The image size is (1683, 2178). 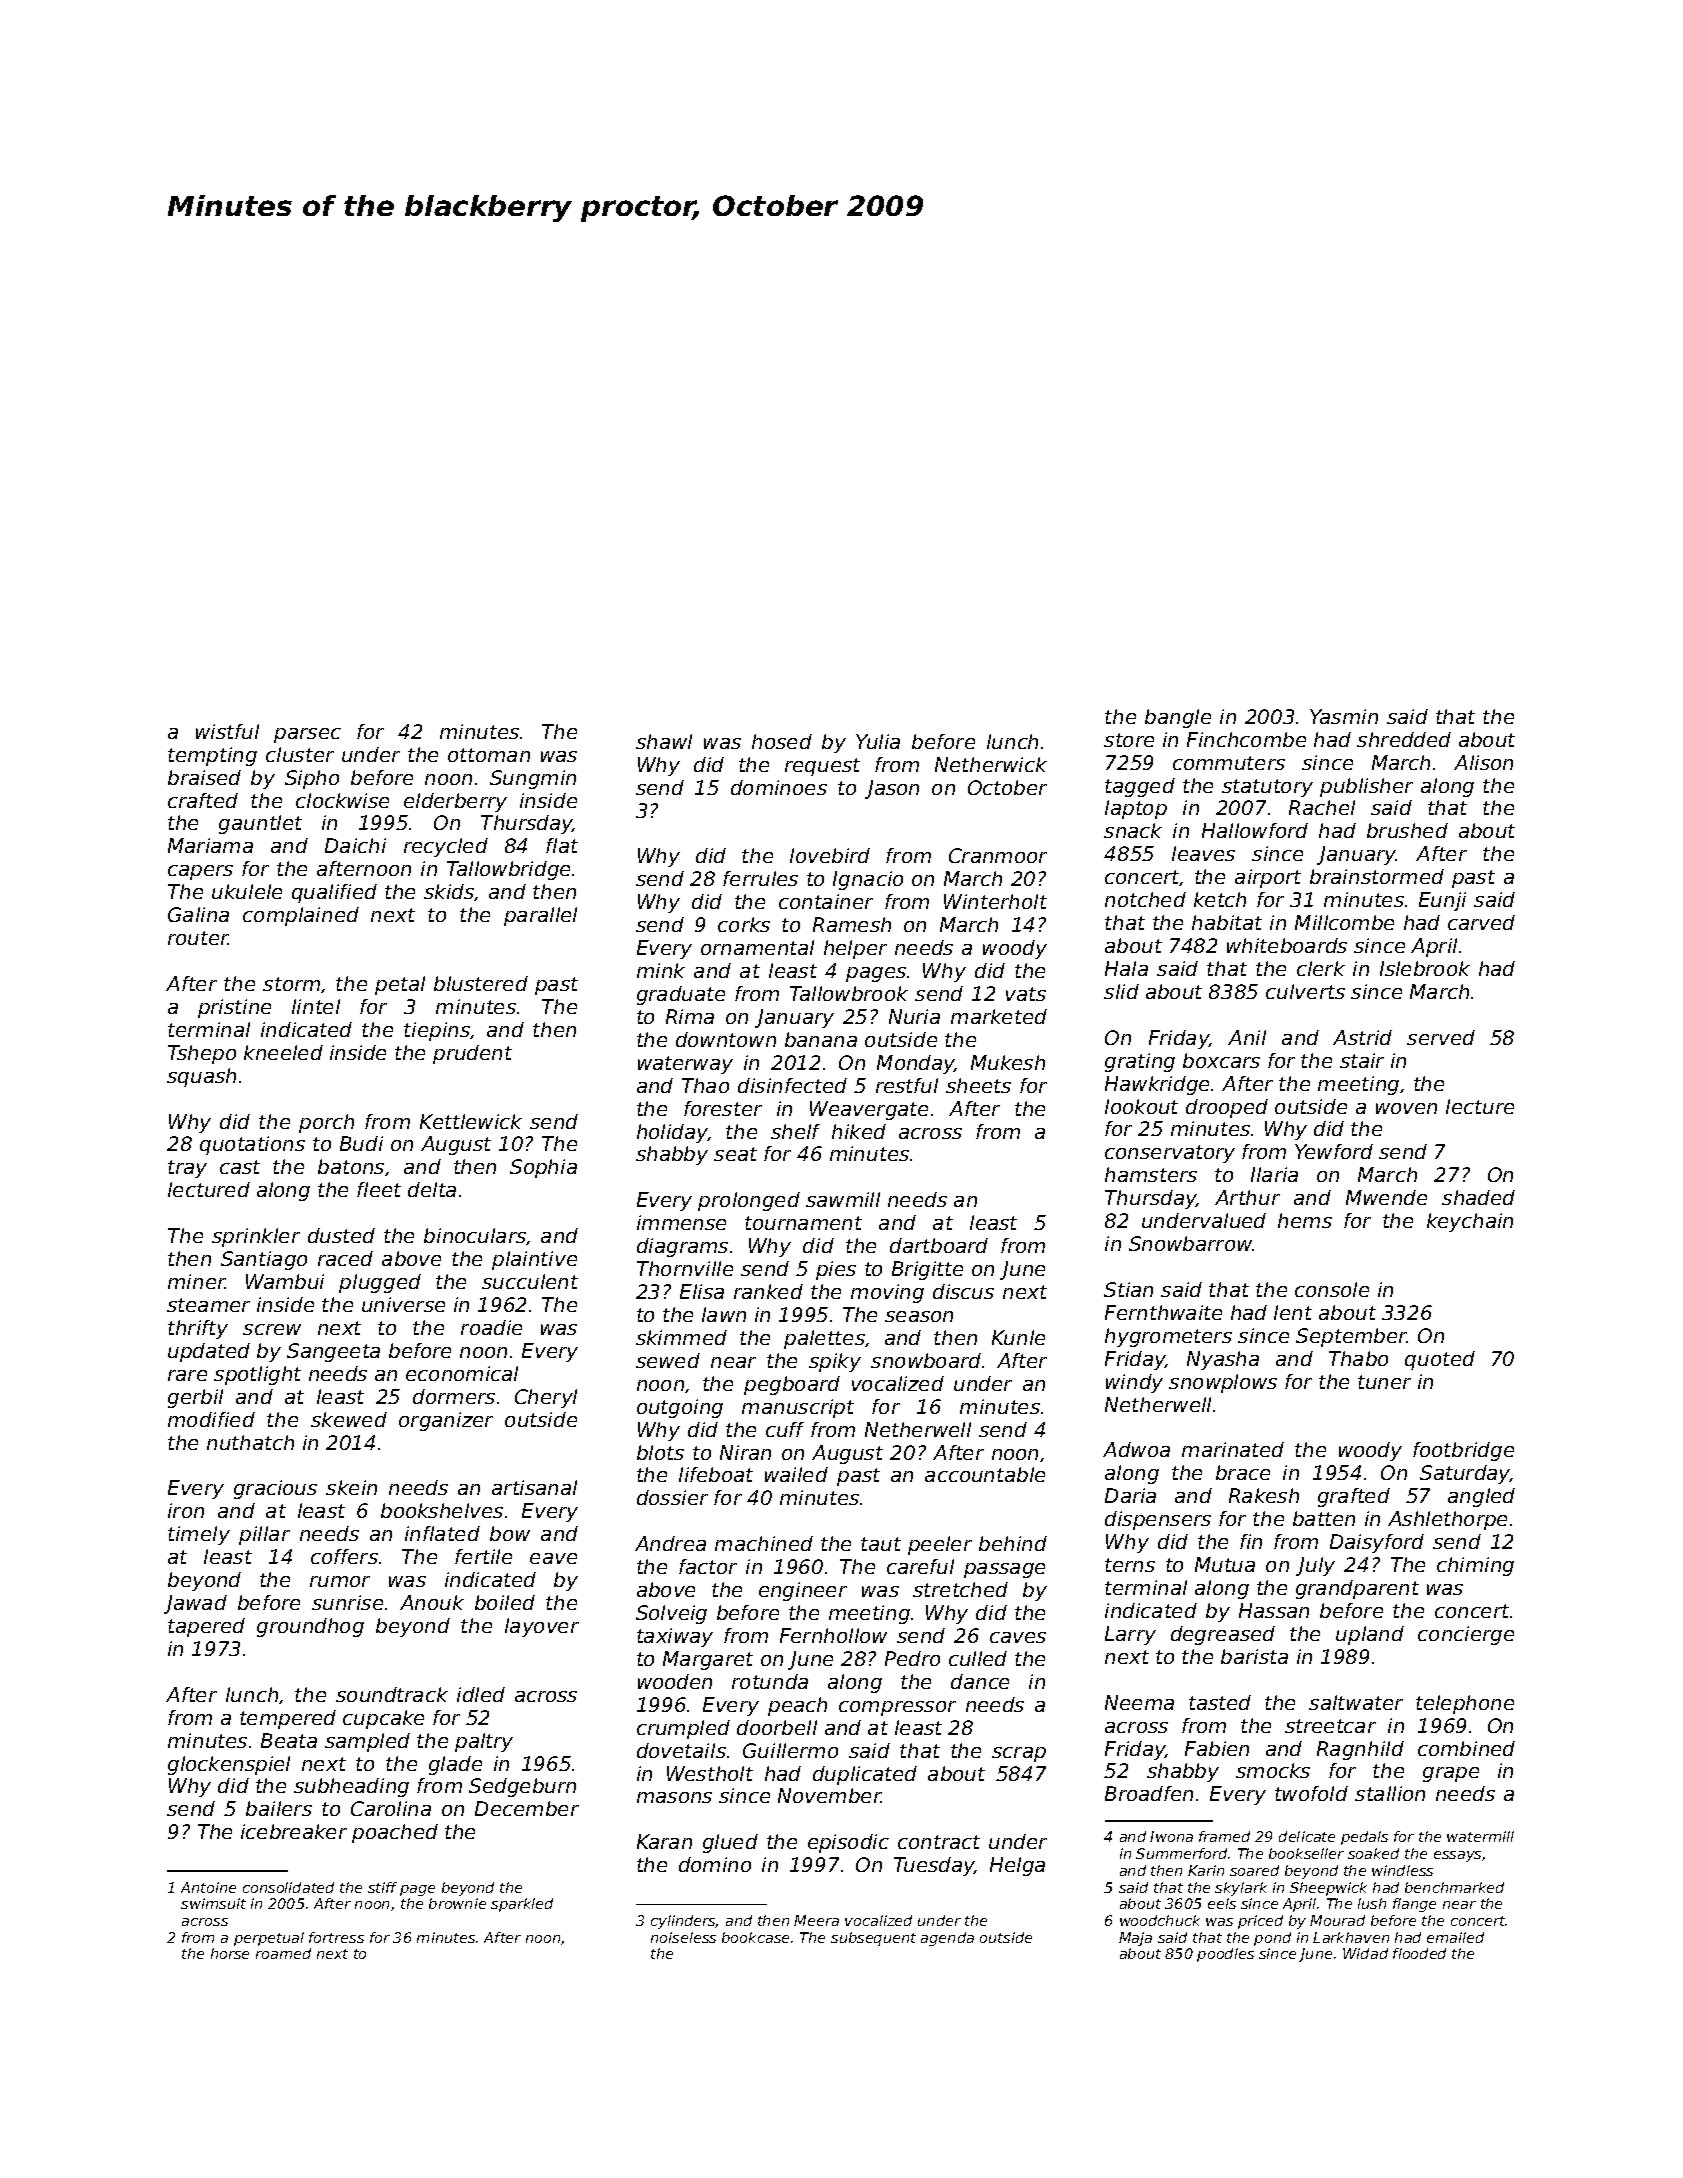 I want to click on Yulia, so click(x=878, y=741).
